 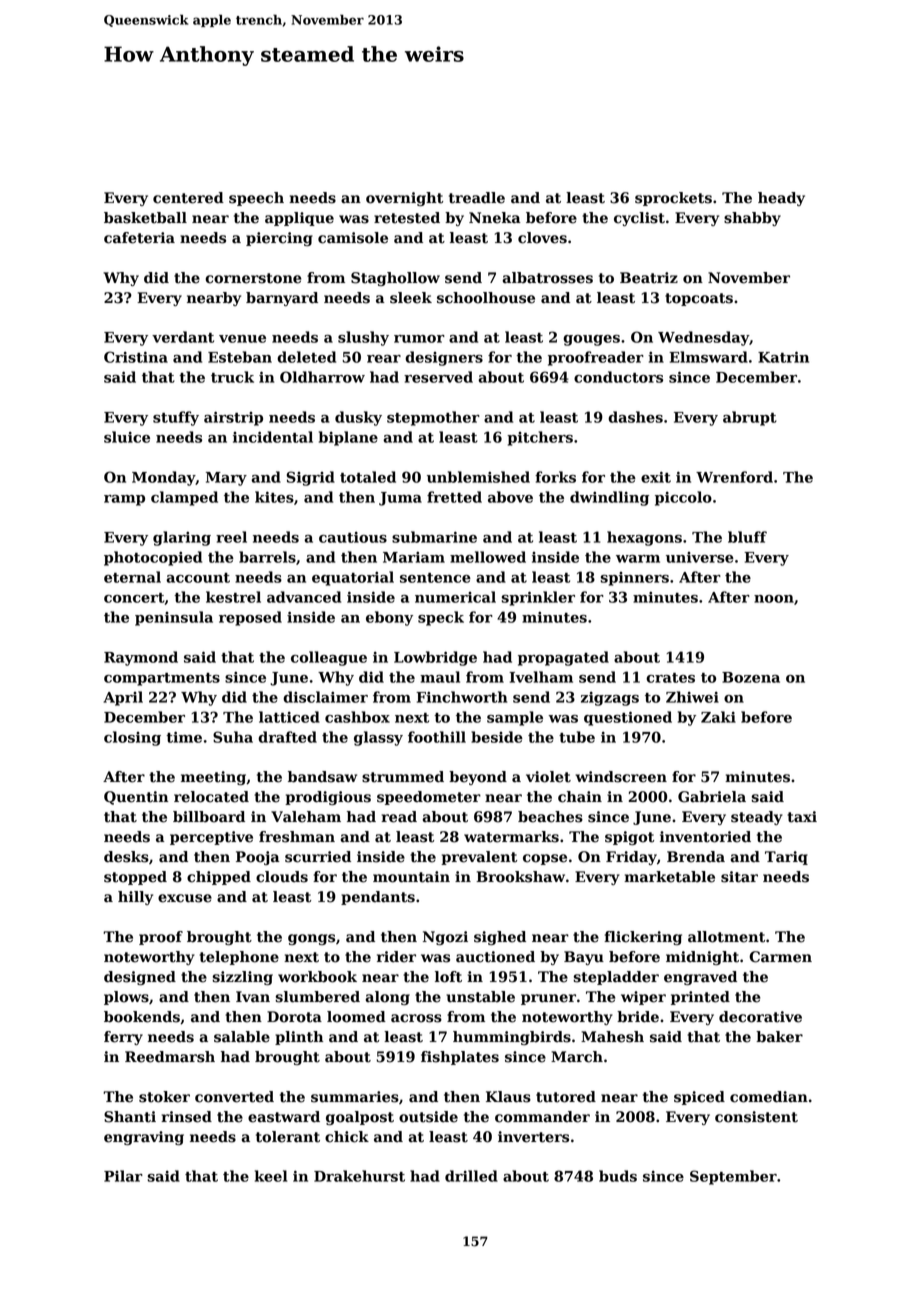 What do you see at coordinates (673, 199) in the screenshot?
I see `sprockets` at bounding box center [673, 199].
